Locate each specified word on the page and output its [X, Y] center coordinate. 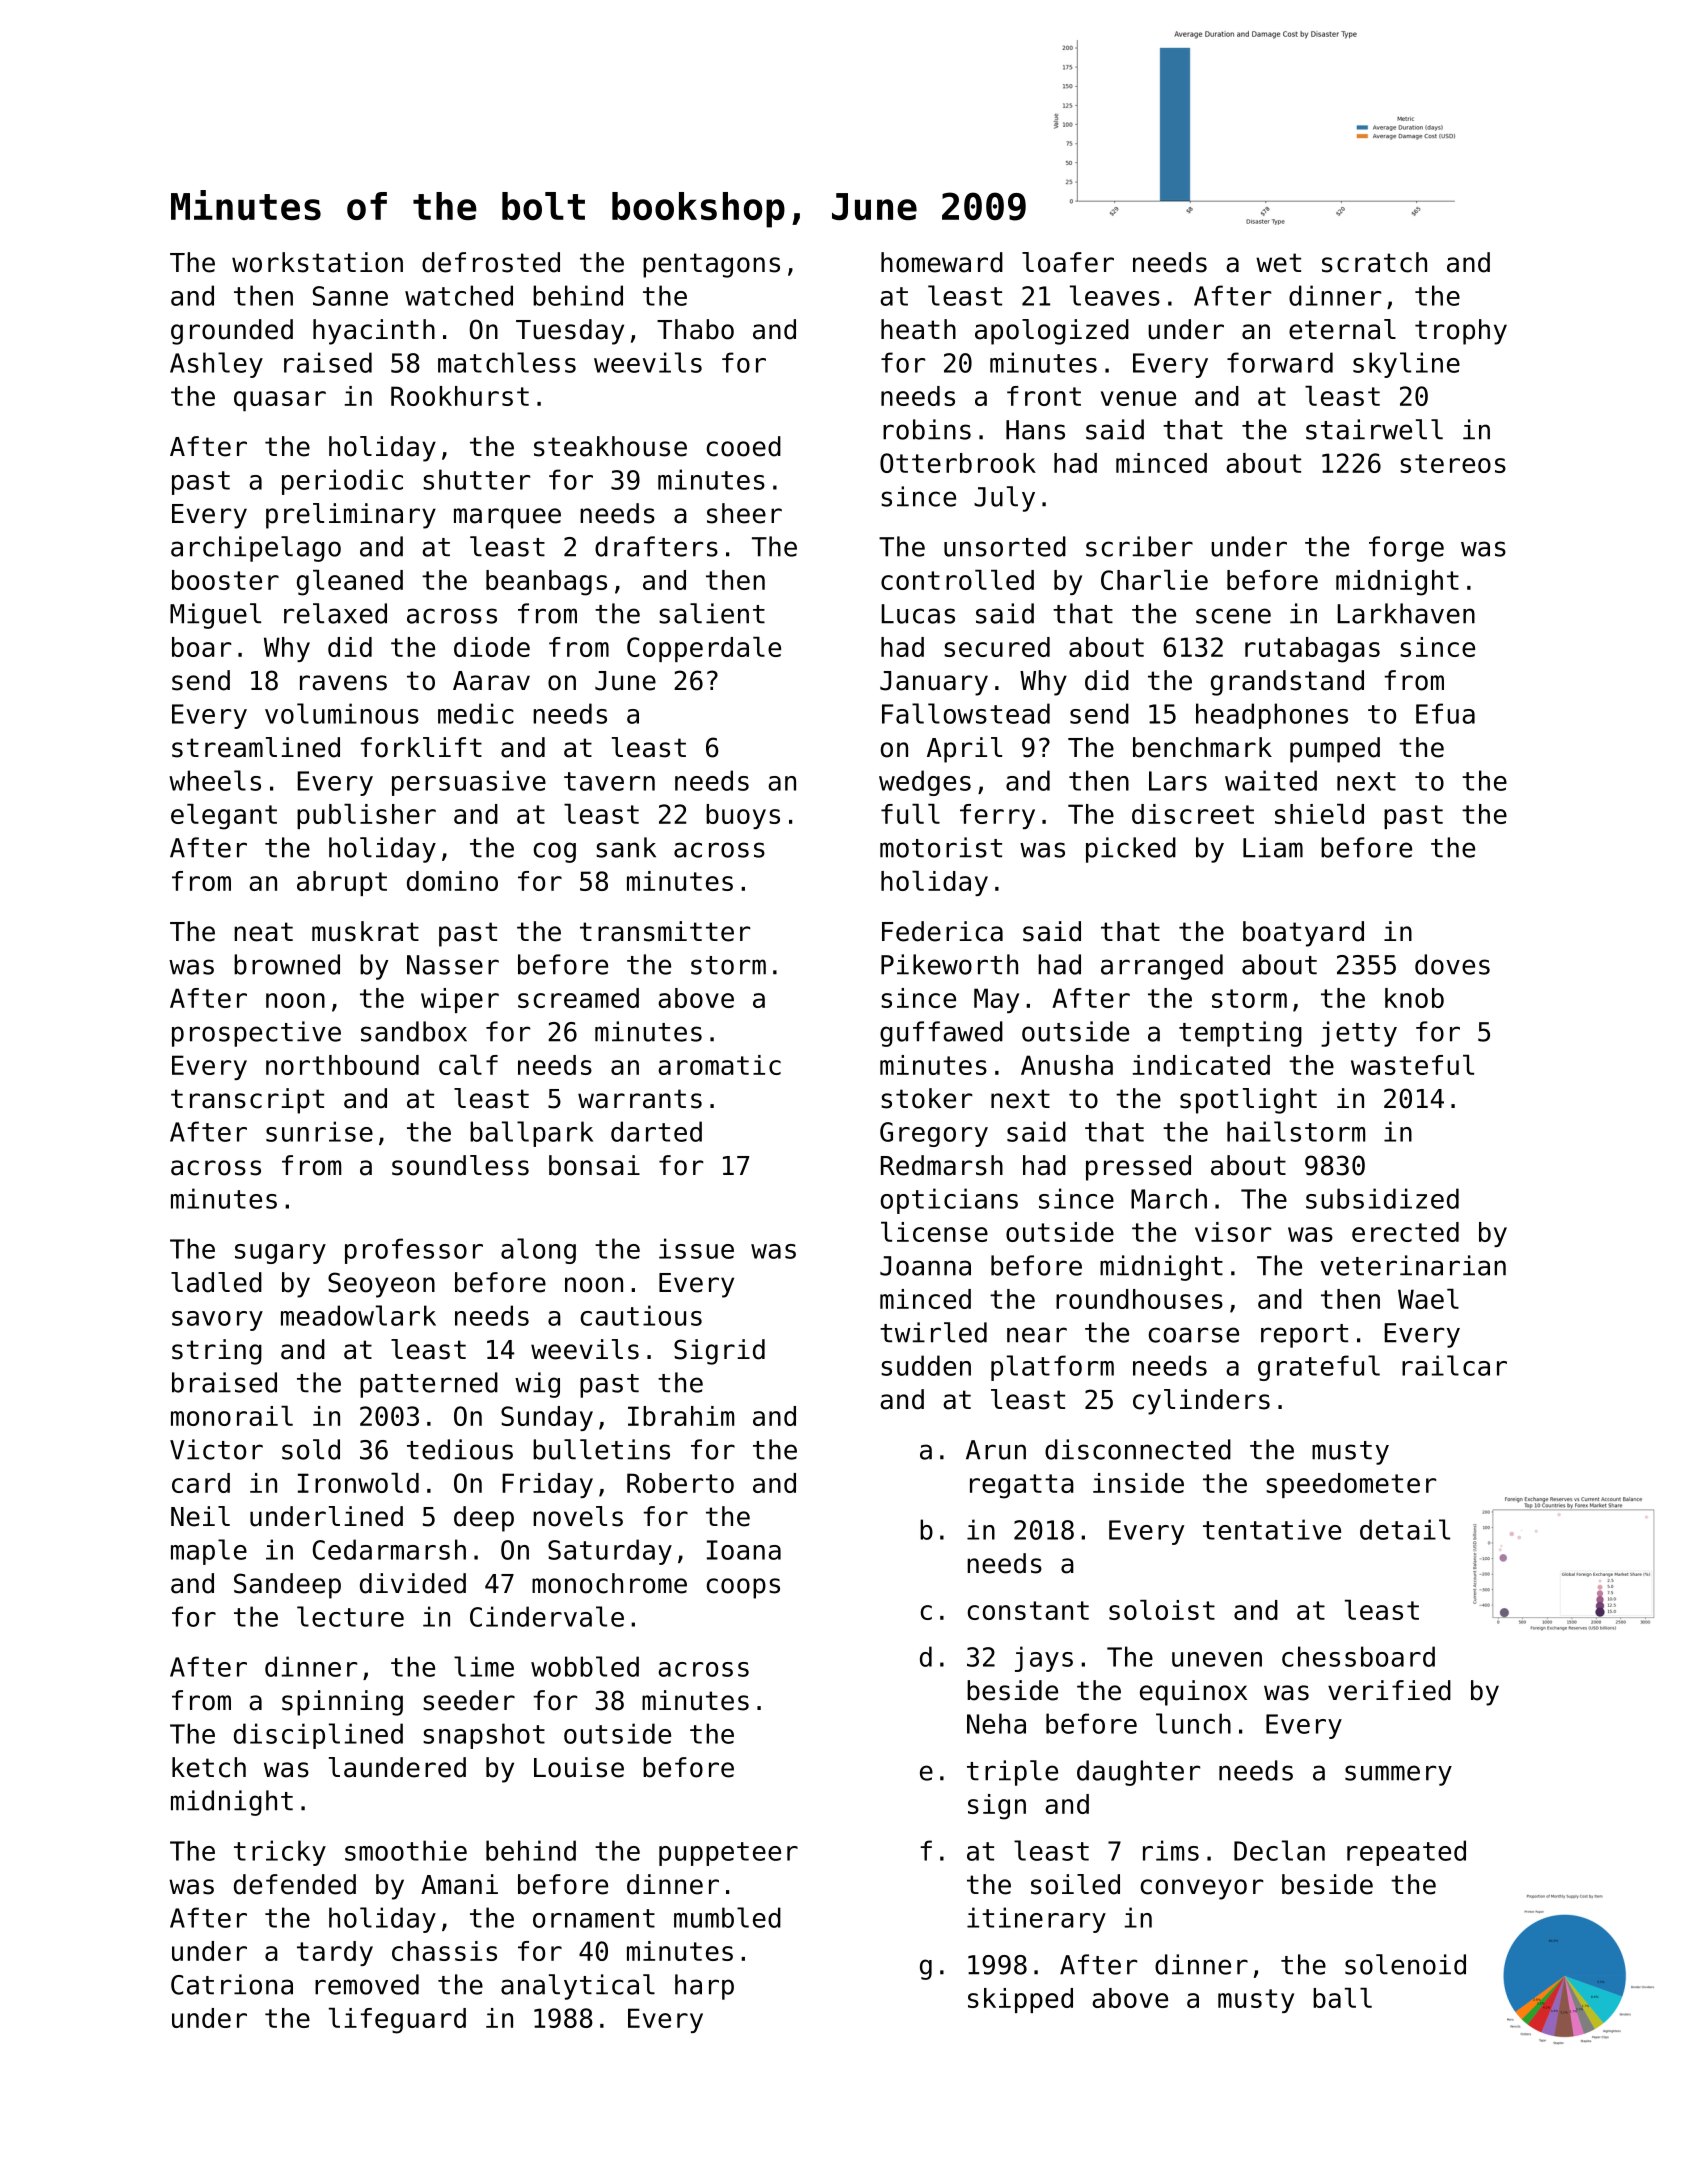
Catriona [232, 1984]
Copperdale [704, 649]
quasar [280, 401]
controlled [957, 580]
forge [1406, 549]
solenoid [1405, 1964]
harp [704, 1987]
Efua [1445, 713]
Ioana [744, 1550]
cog [555, 852]
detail [1405, 1529]
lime [484, 1666]
